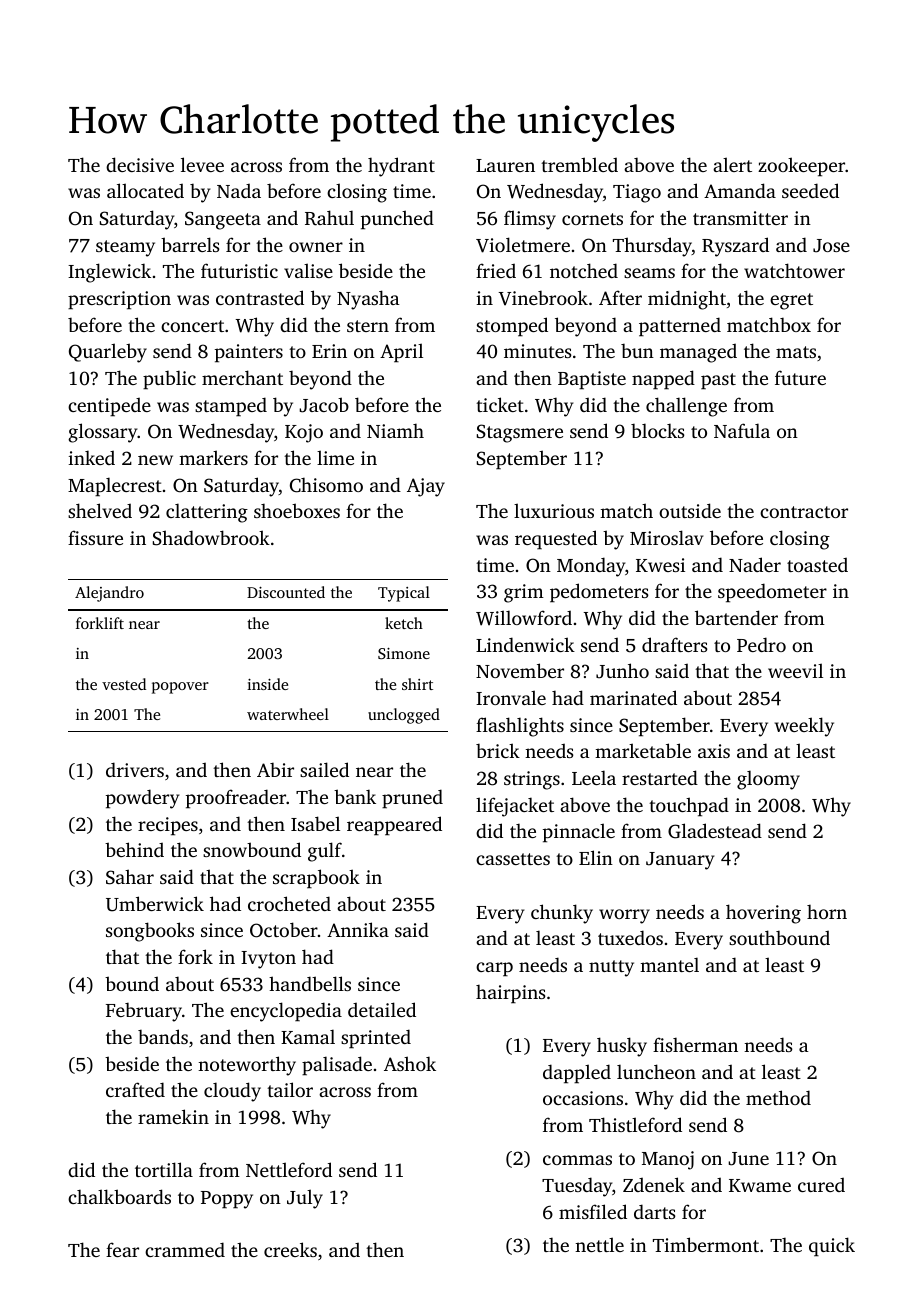  What do you see at coordinates (800, 377) in the screenshot?
I see `future` at bounding box center [800, 377].
